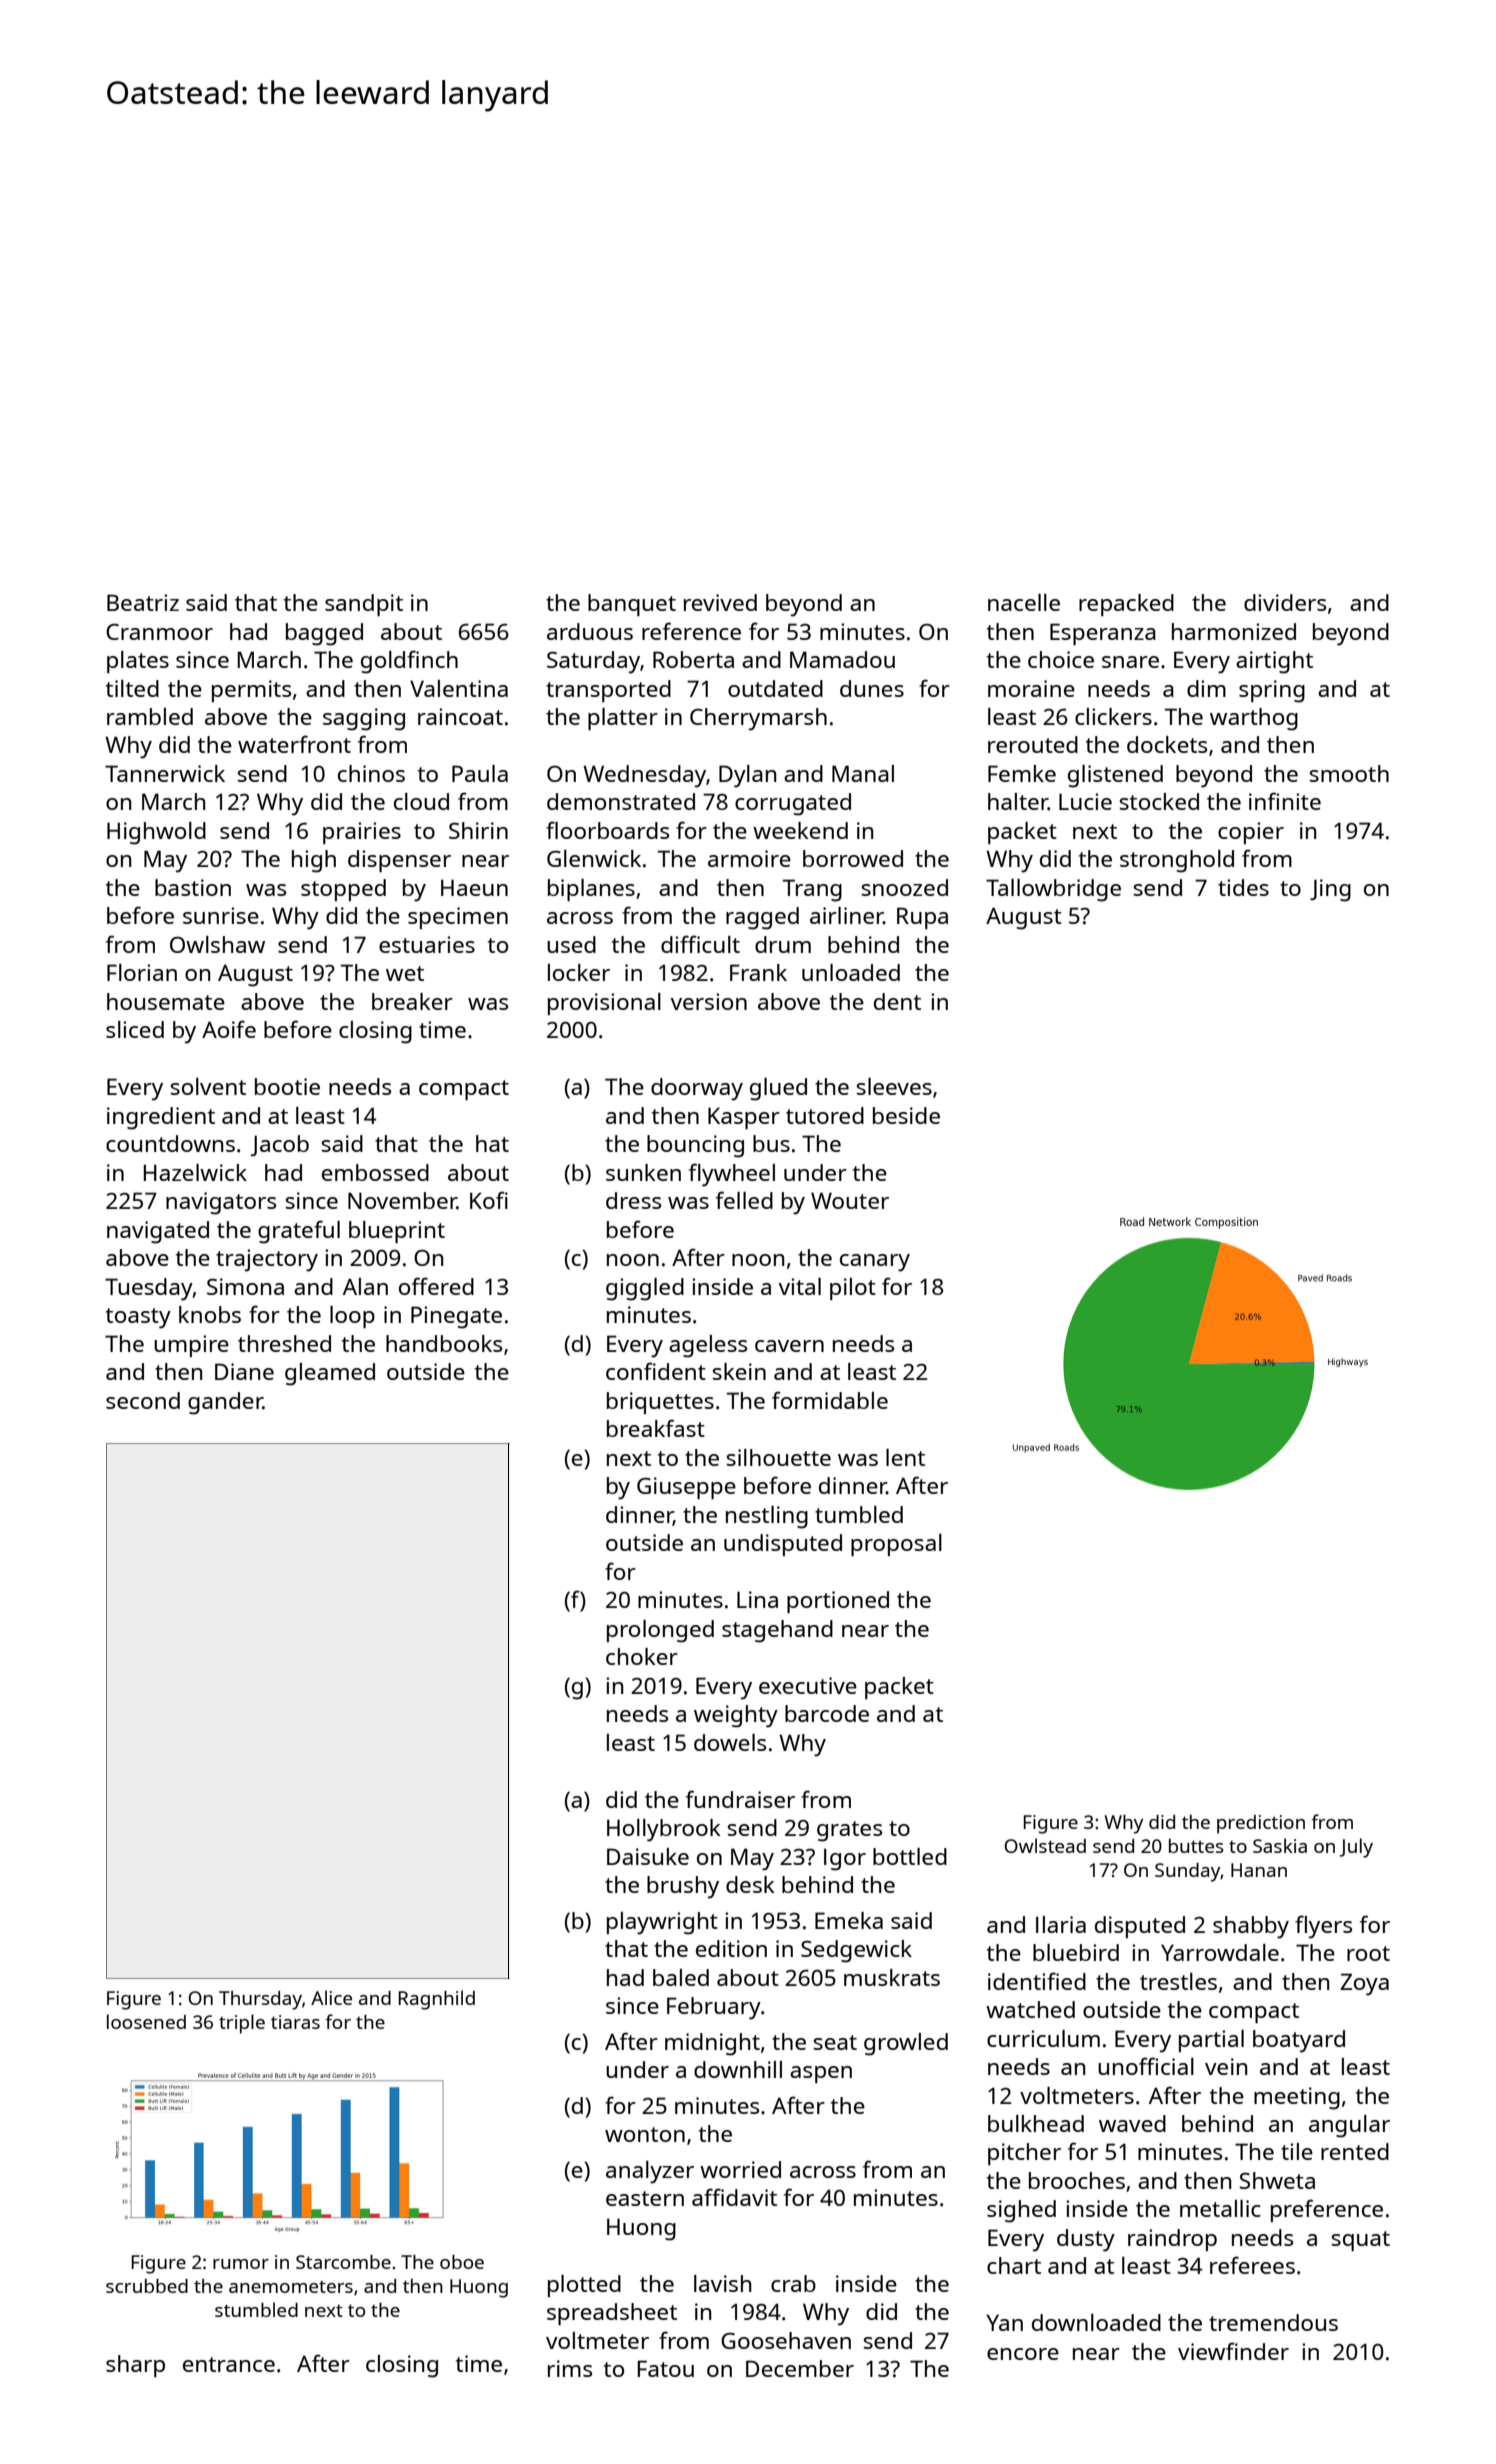 The image size is (1496, 2464). I want to click on banquet, so click(632, 605).
